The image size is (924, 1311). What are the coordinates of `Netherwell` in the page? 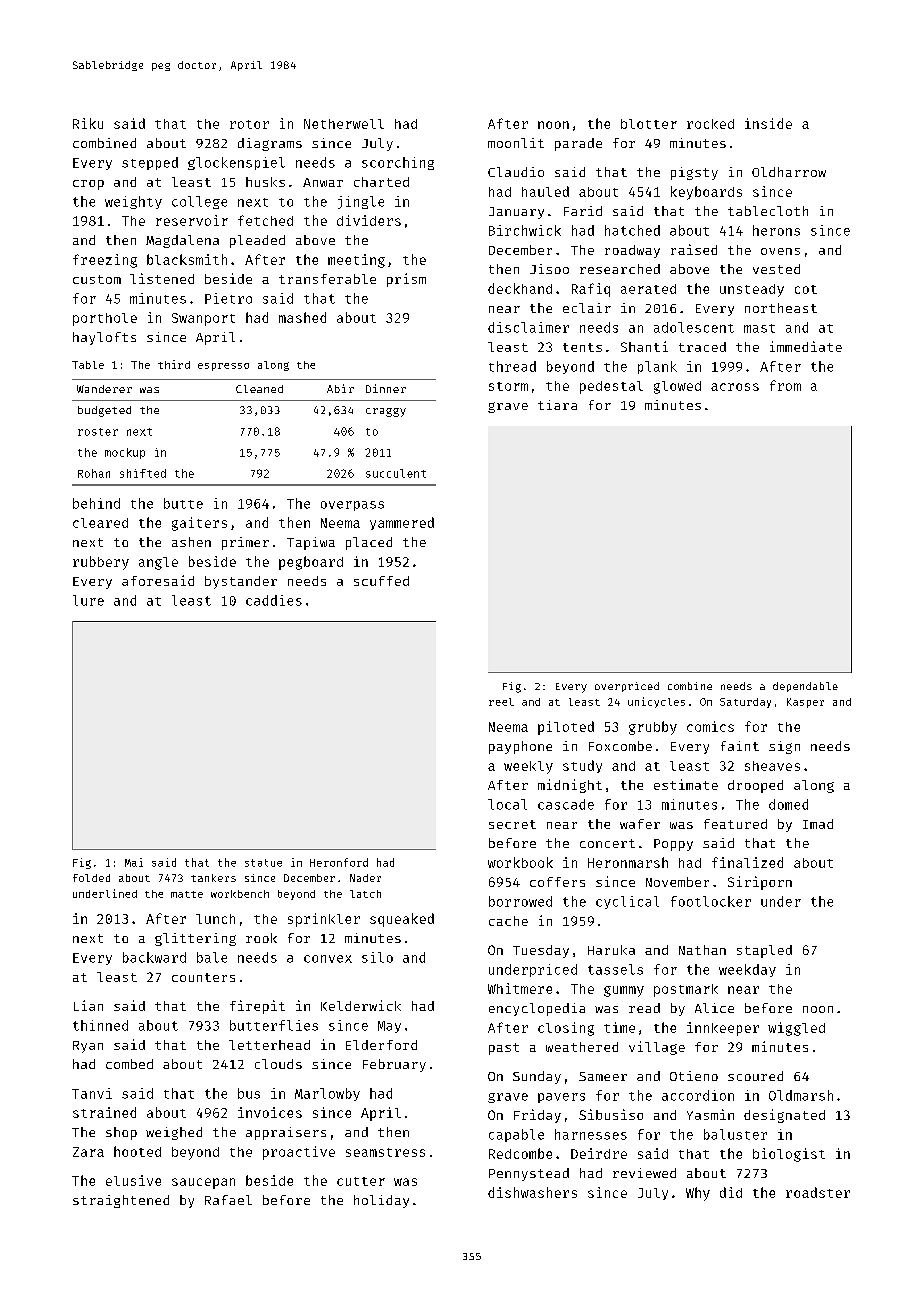 It's located at (344, 124).
